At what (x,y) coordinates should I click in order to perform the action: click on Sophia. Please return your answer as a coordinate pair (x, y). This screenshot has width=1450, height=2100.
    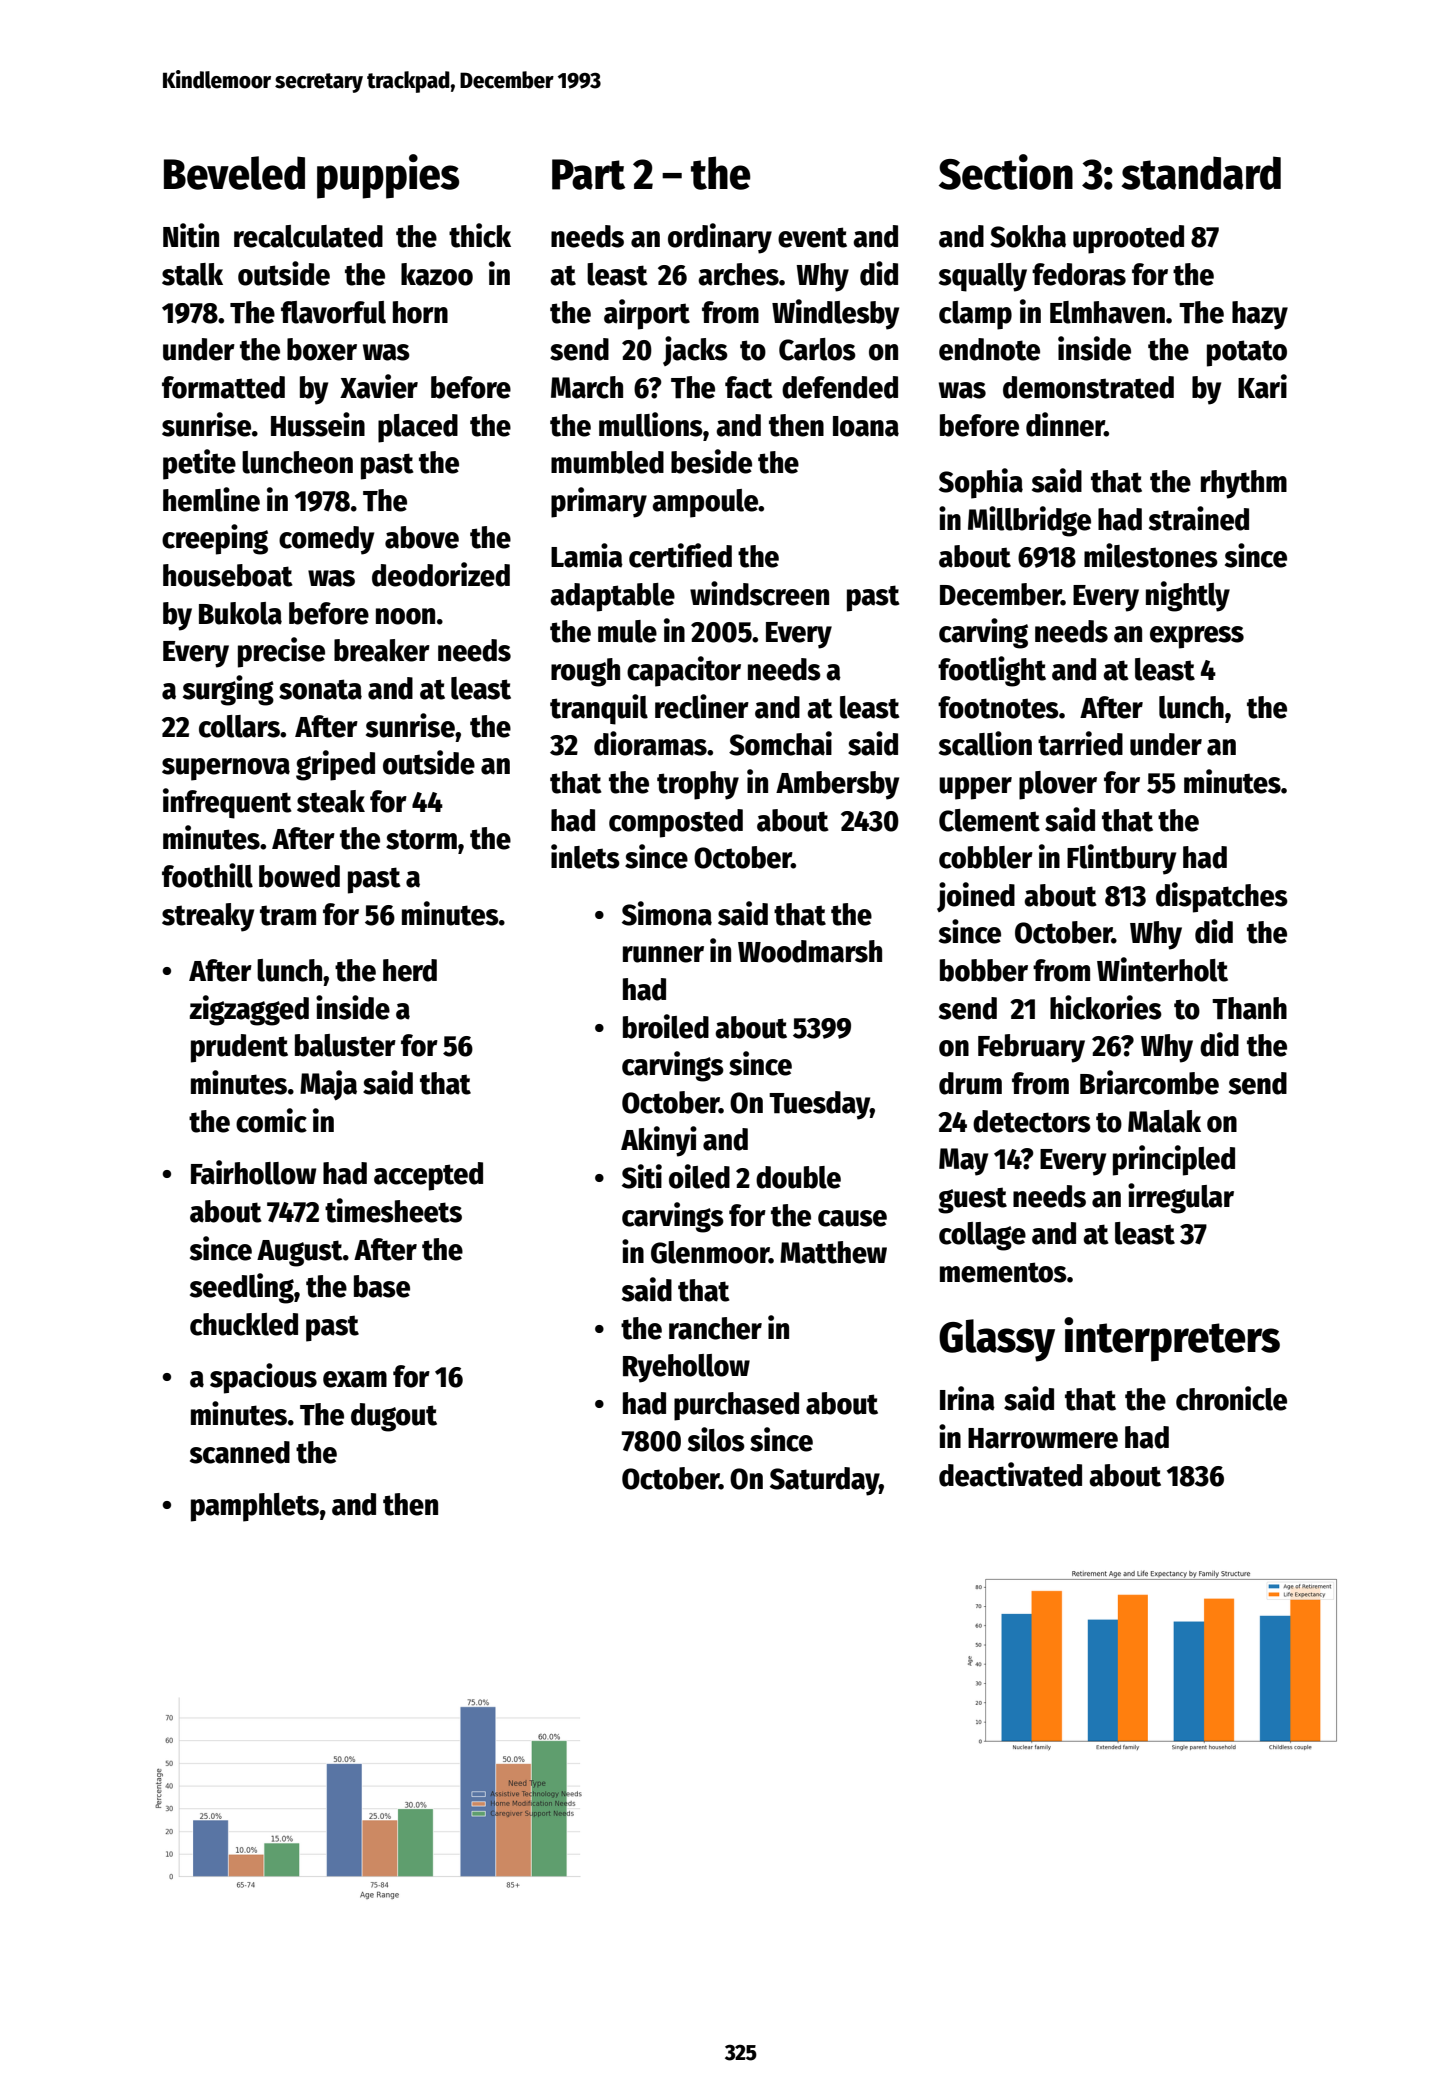
    Looking at the image, I should click on (981, 483).
